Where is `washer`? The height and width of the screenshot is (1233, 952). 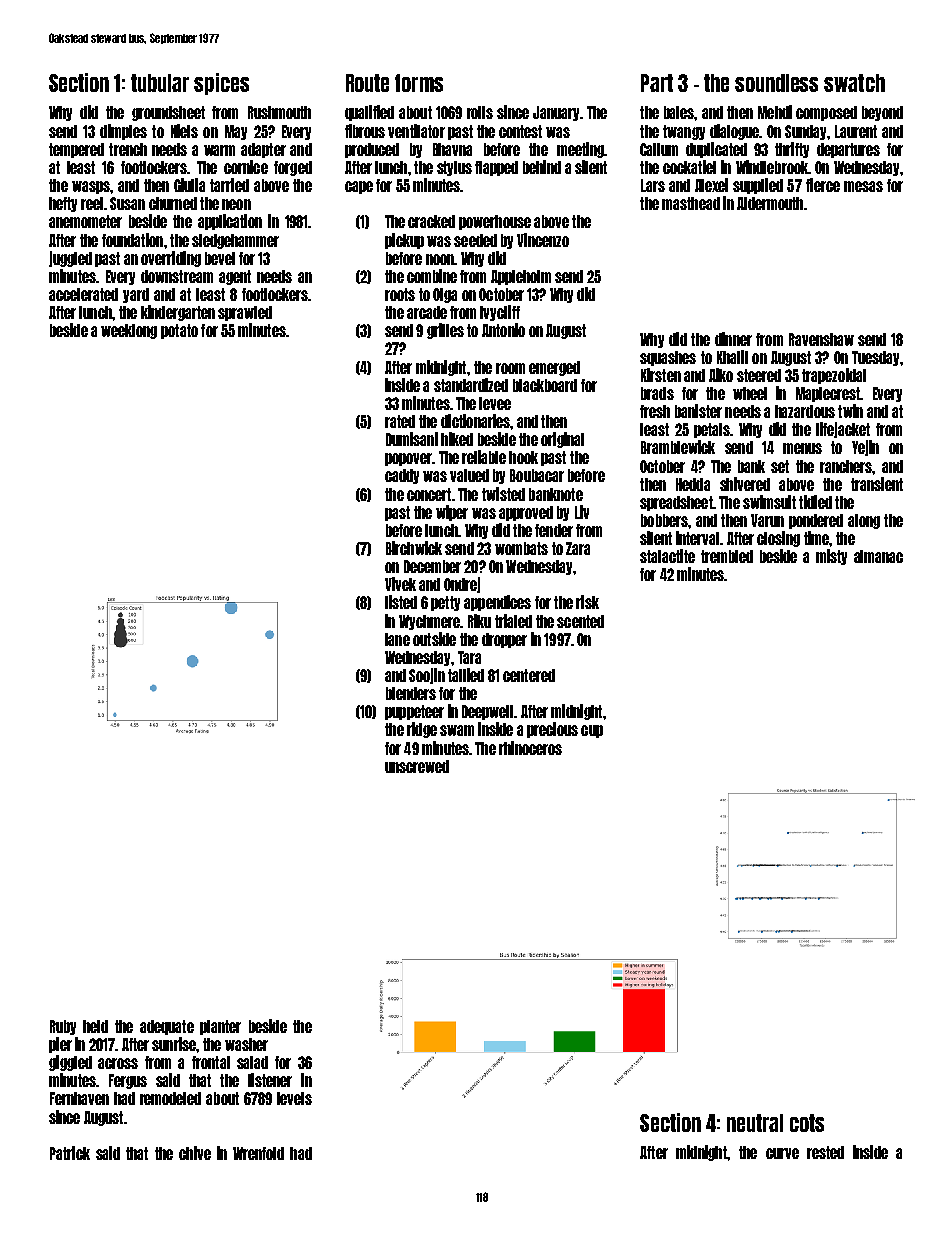
washer is located at coordinates (246, 1044).
